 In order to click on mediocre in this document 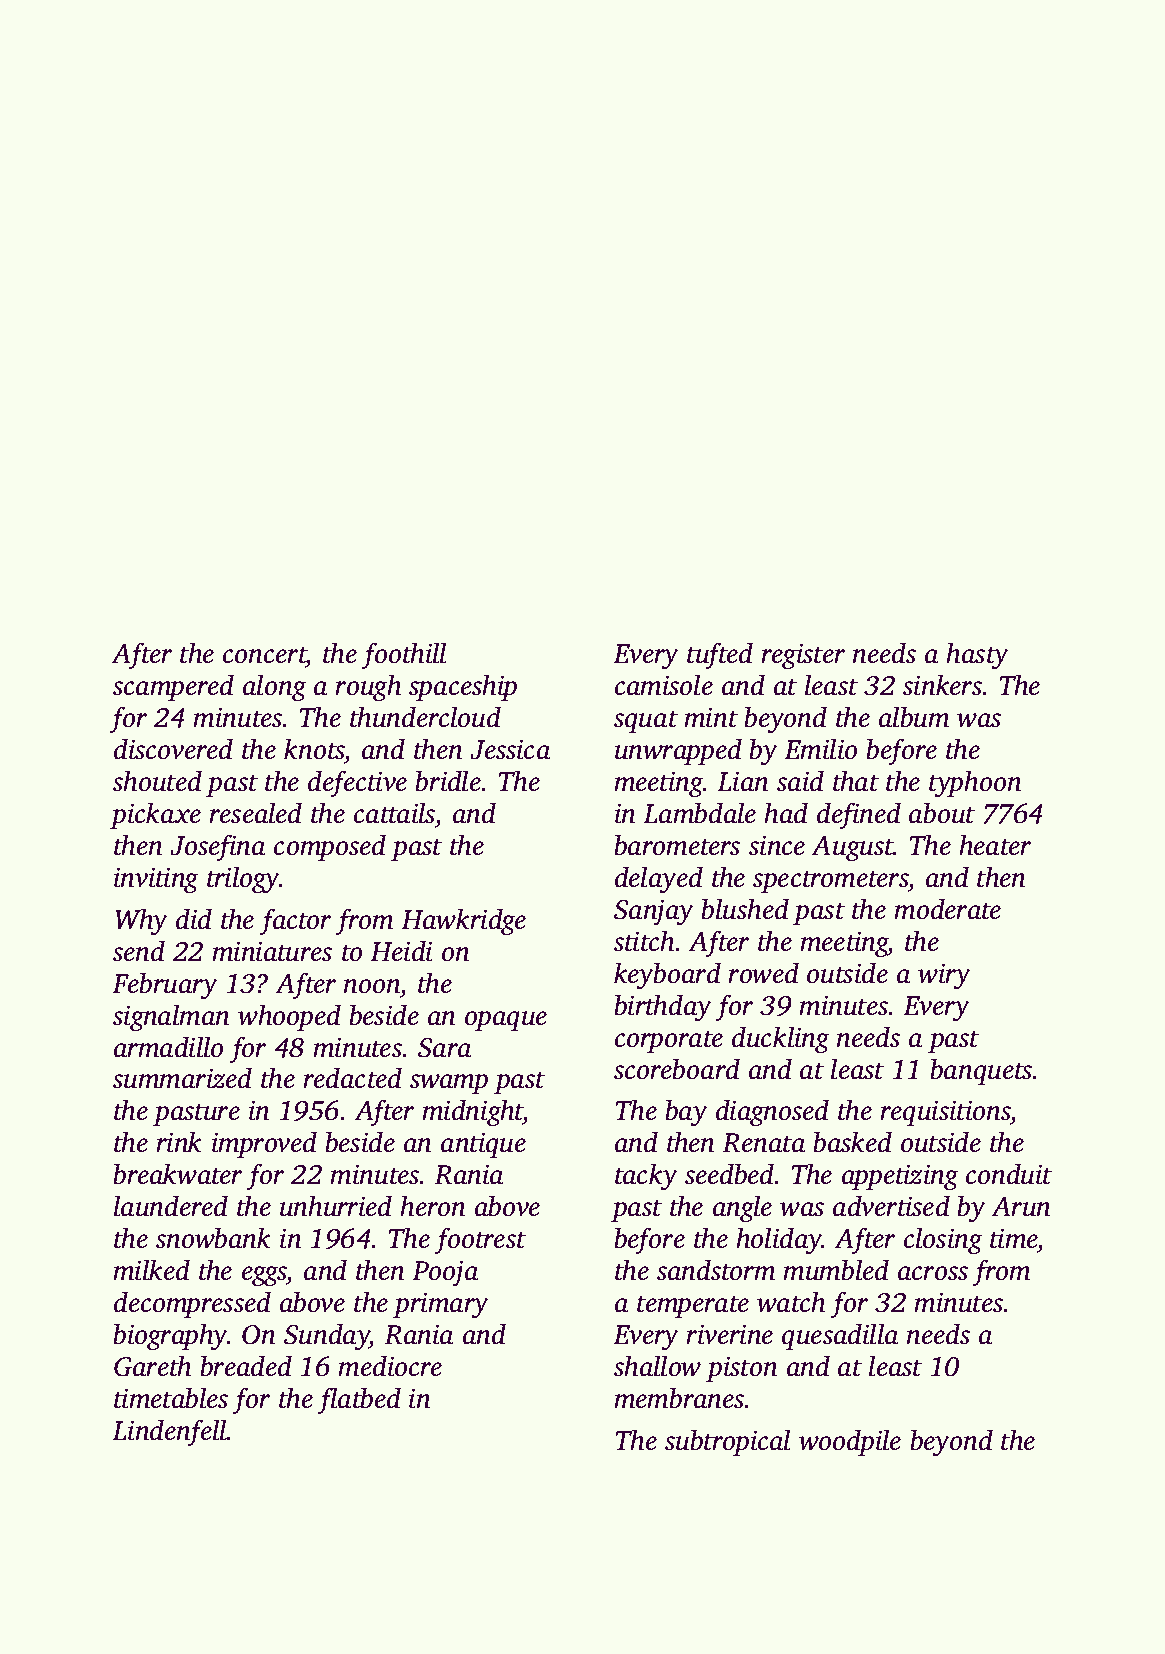, I will do `click(390, 1366)`.
